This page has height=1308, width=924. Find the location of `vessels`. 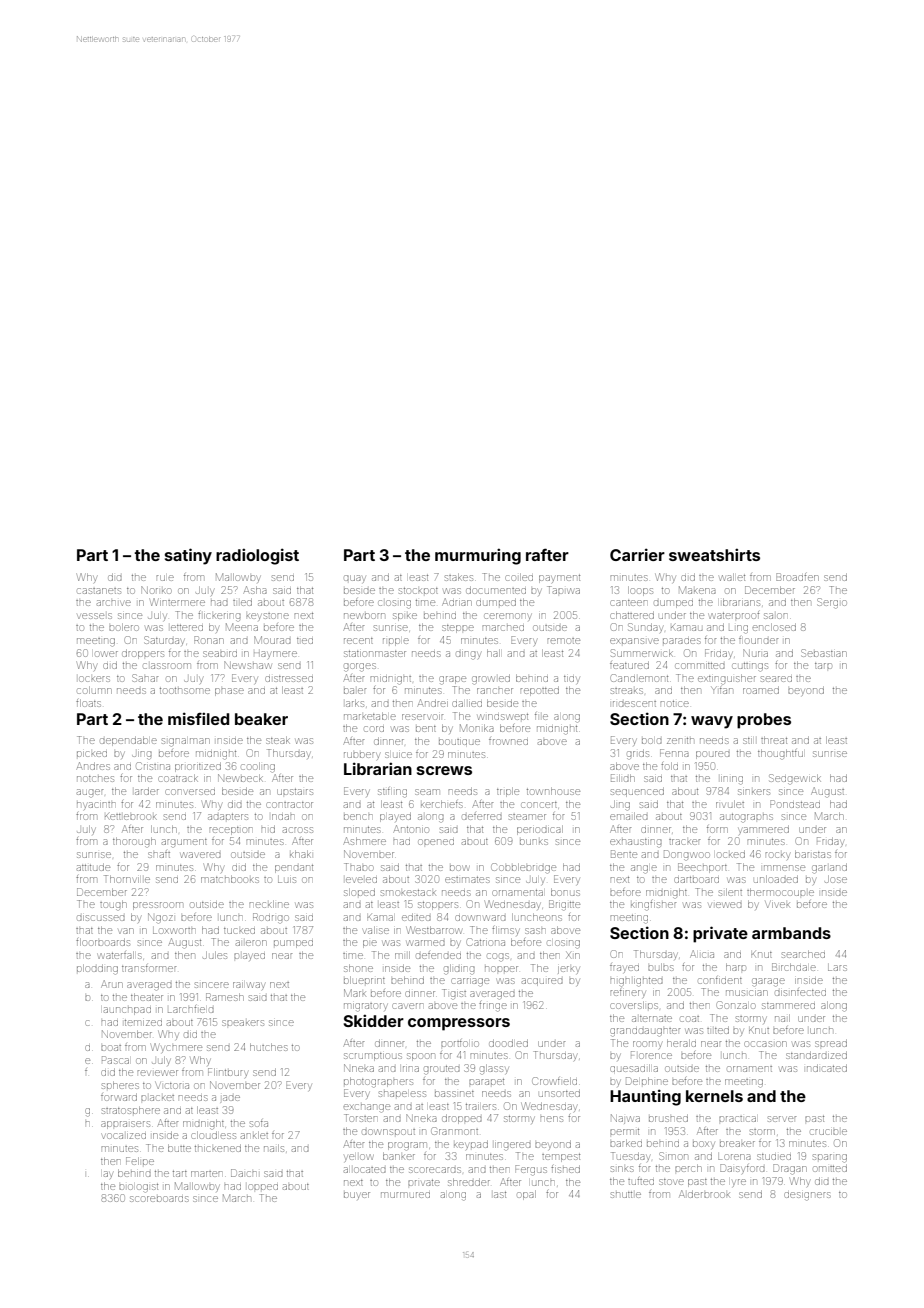

vessels is located at coordinates (95, 616).
